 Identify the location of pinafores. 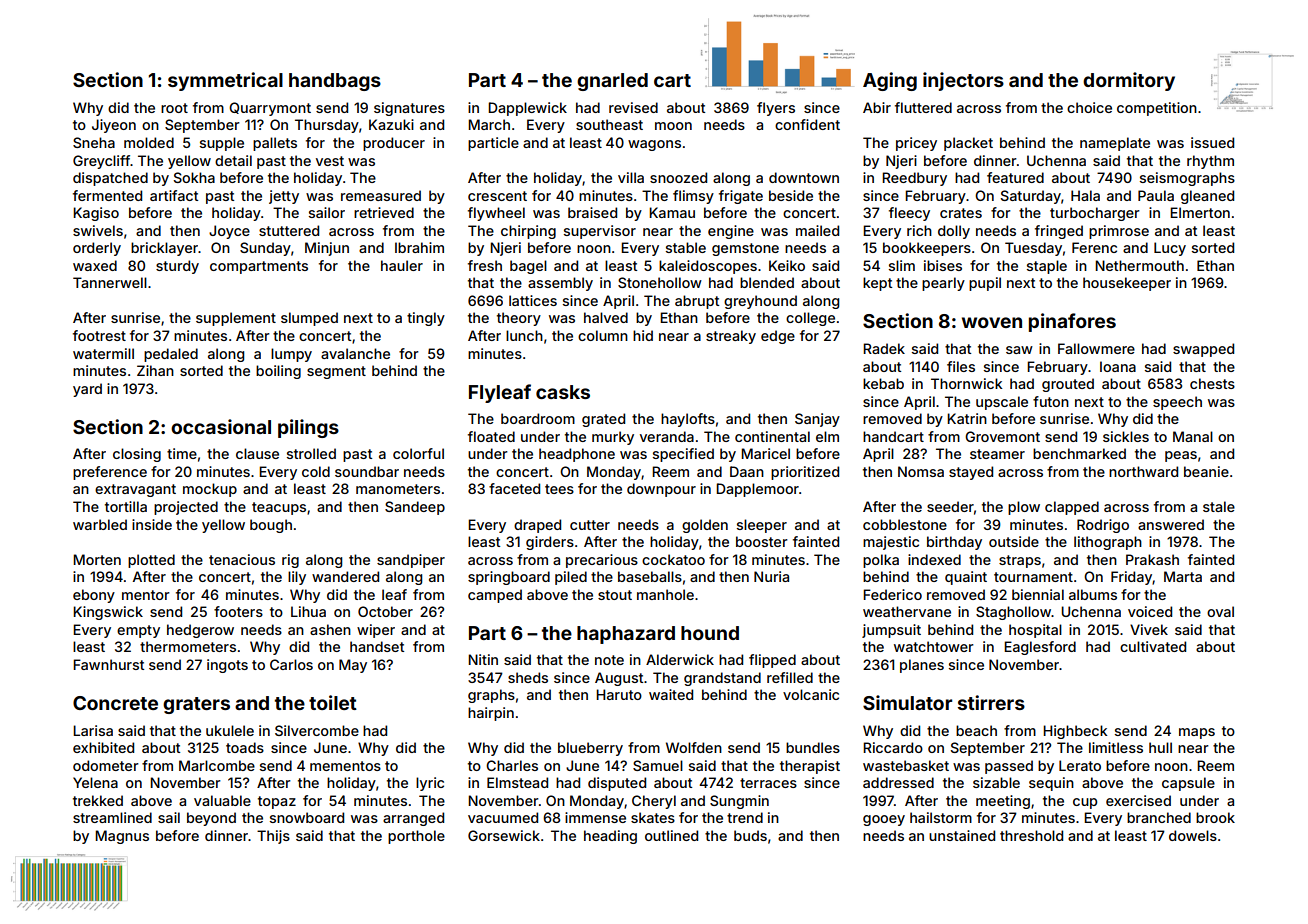
(1072, 322).
